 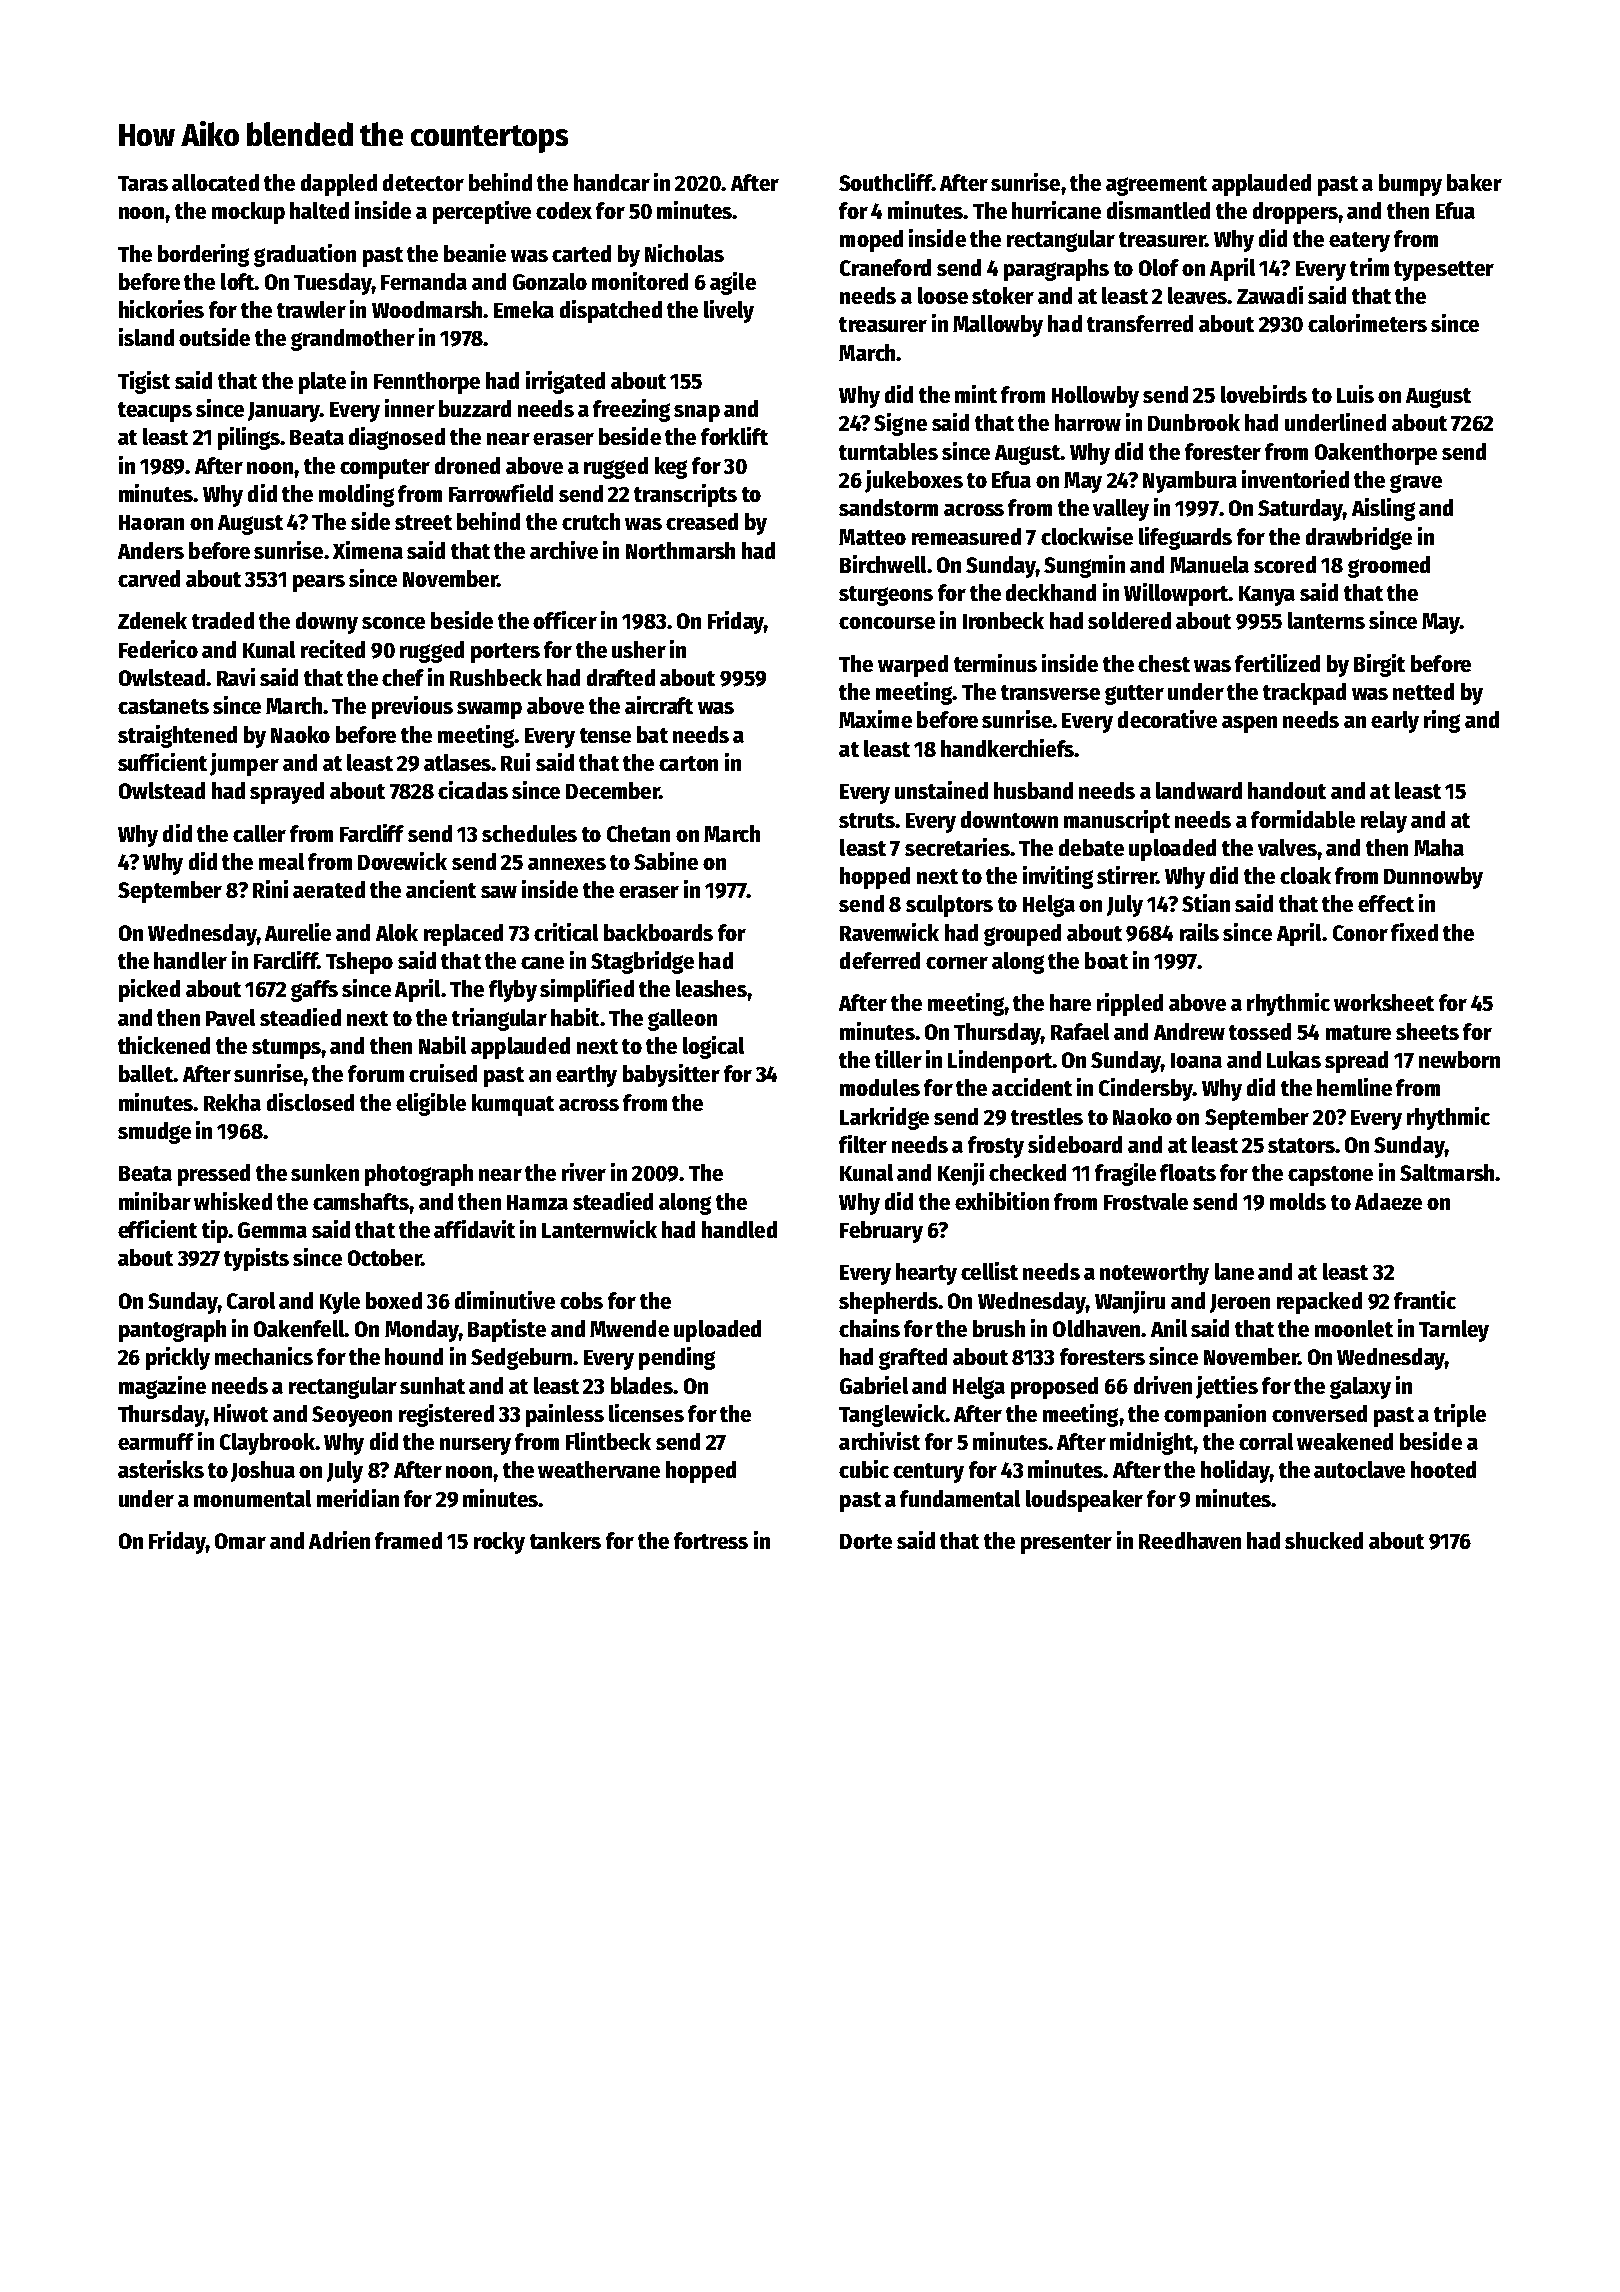 I want to click on husband, so click(x=1033, y=790).
